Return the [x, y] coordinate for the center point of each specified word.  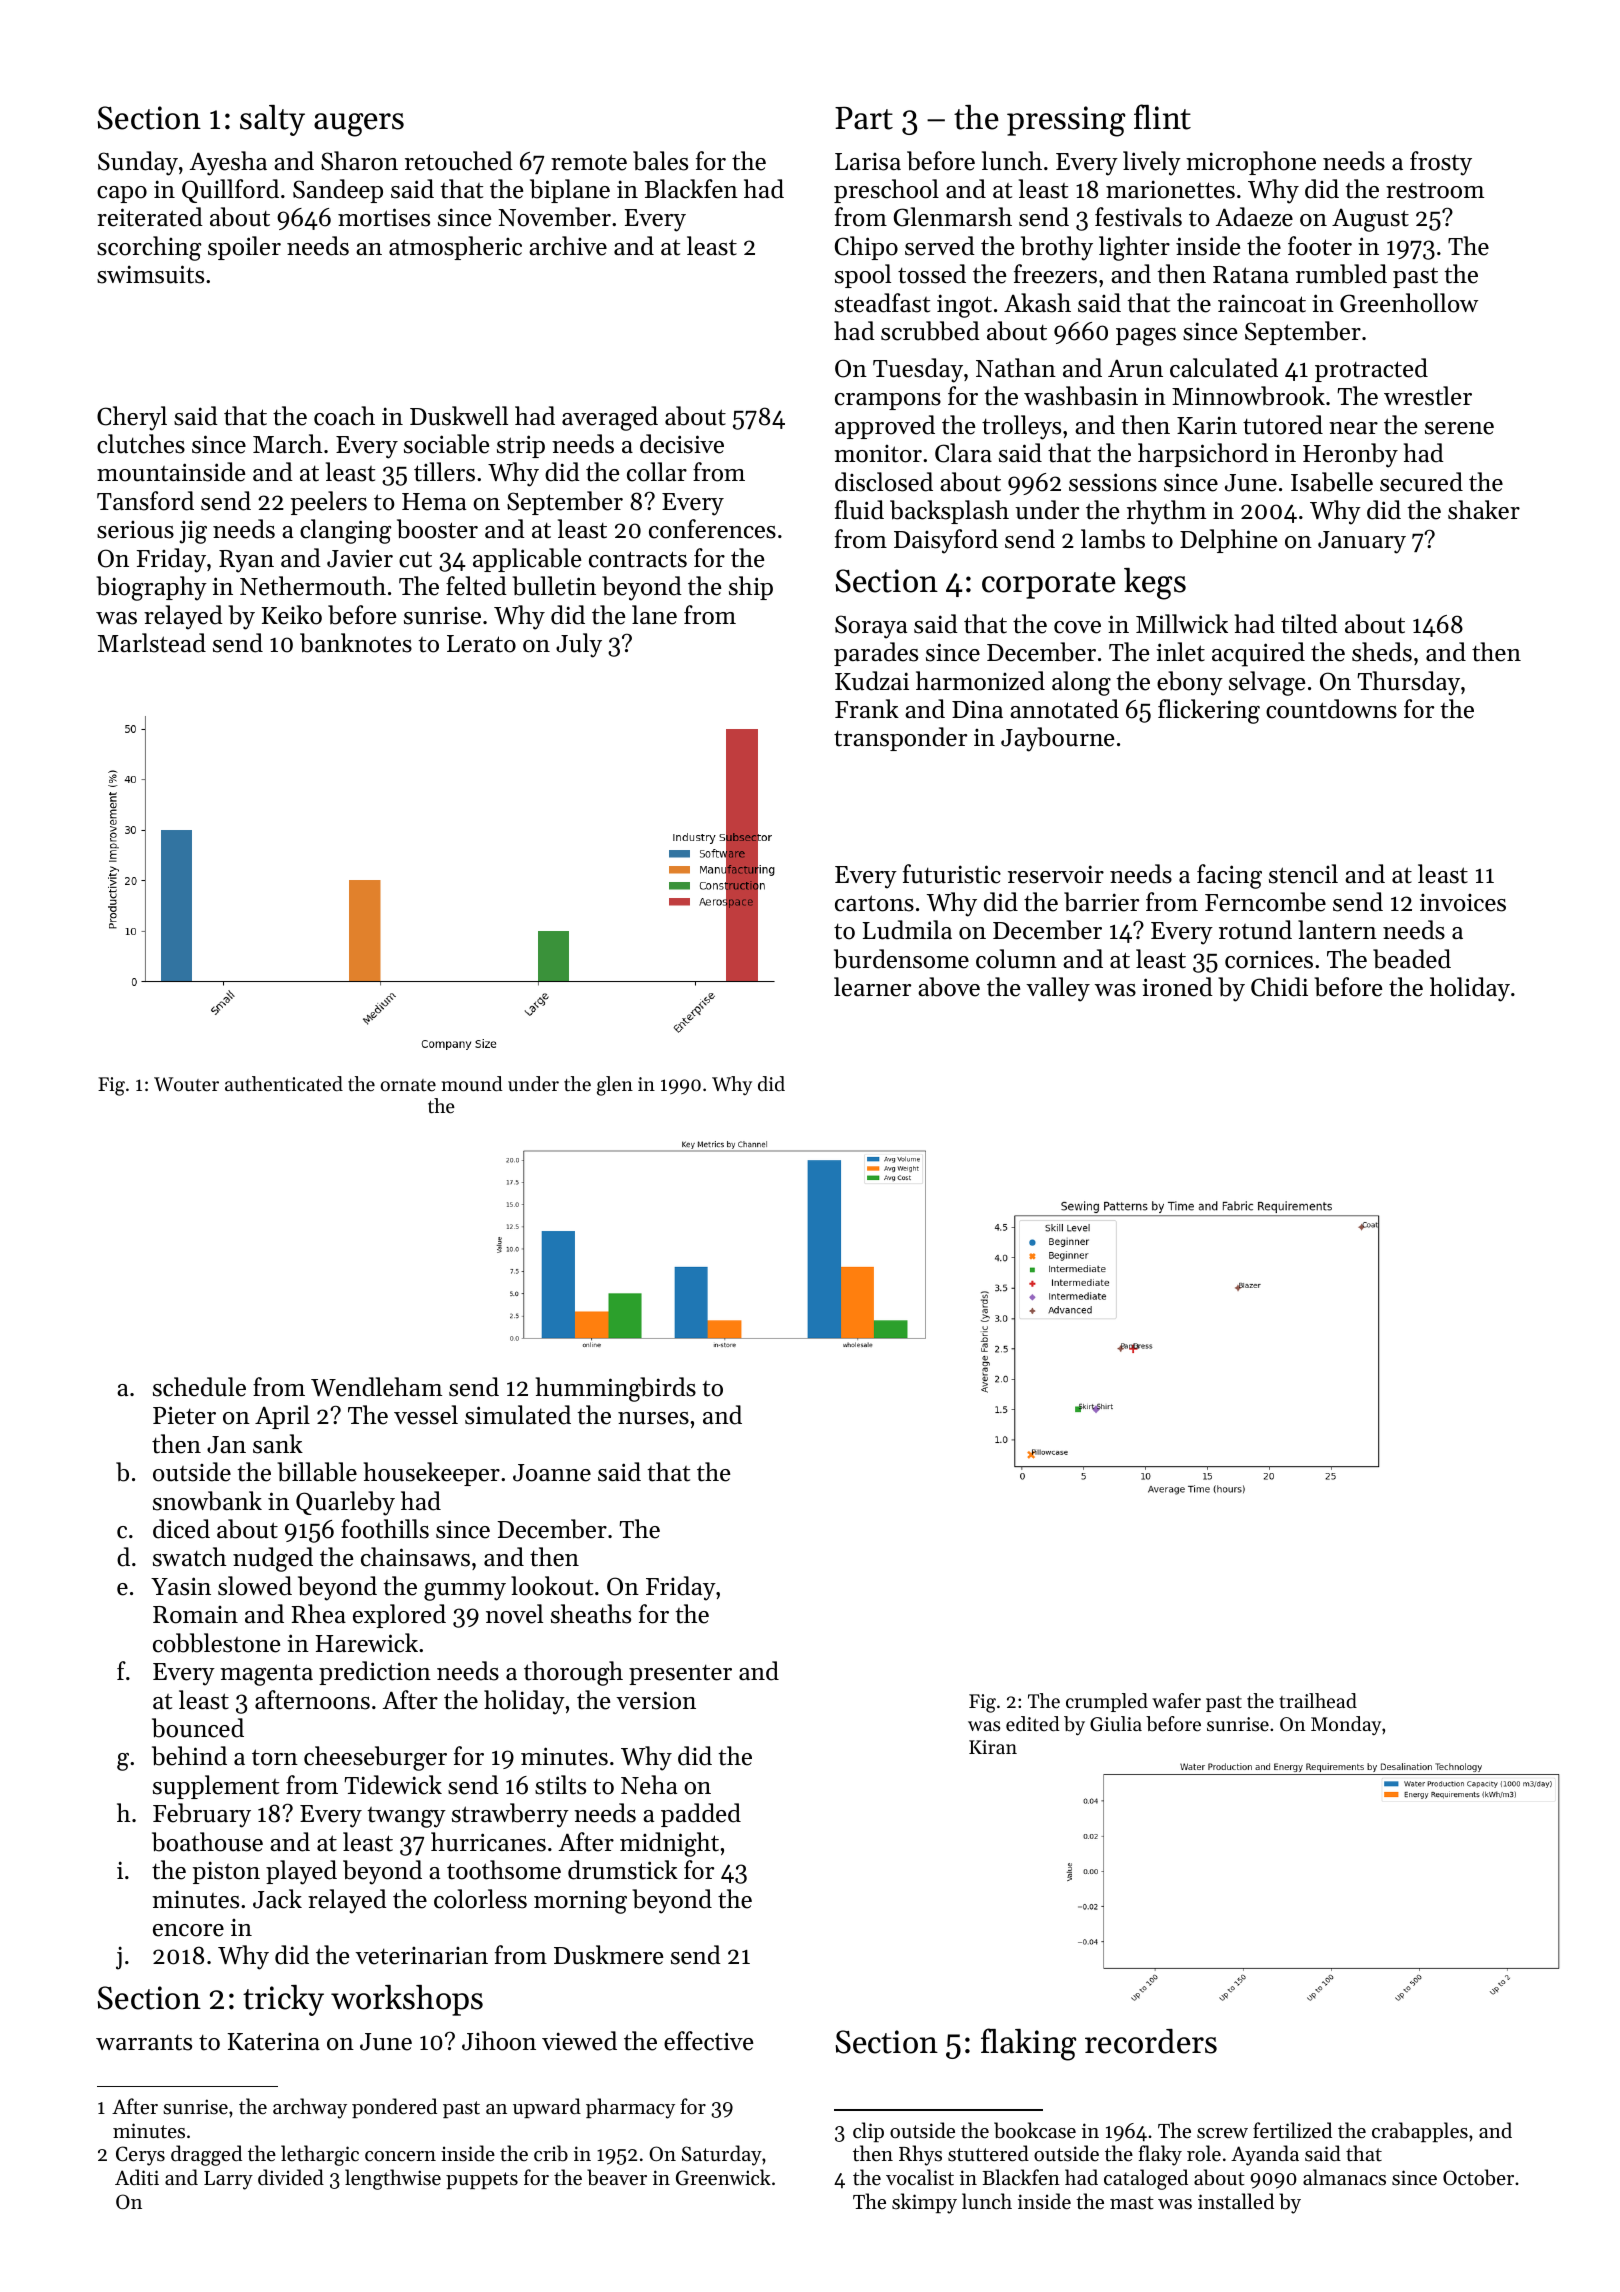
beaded [1412, 959]
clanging [346, 531]
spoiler [244, 248]
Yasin [181, 1586]
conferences [712, 529]
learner [872, 987]
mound [472, 1084]
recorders [1151, 2041]
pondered [394, 2108]
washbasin [1081, 396]
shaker [1484, 510]
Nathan [1016, 368]
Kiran [993, 1747]
